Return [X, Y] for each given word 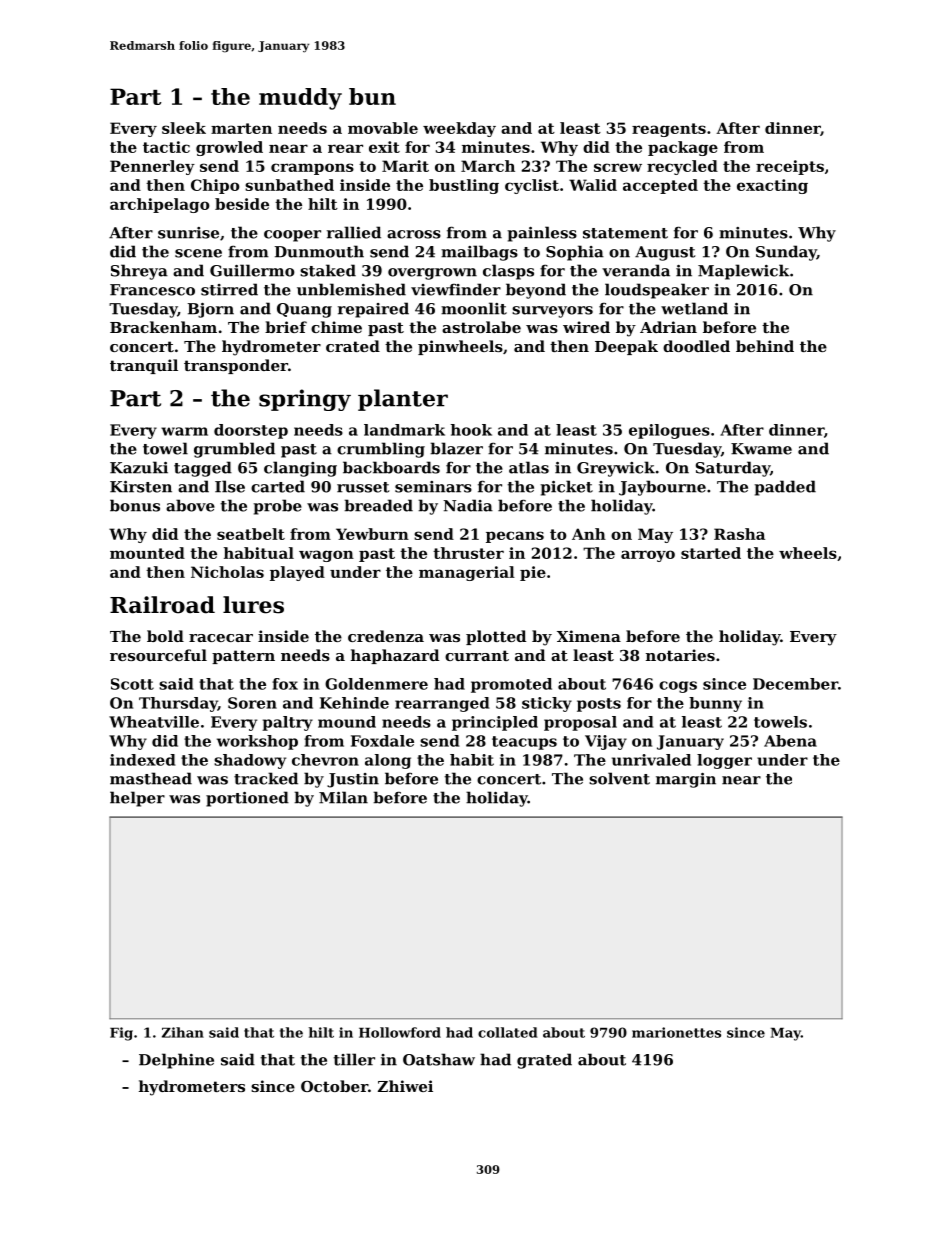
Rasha [739, 534]
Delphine [176, 1061]
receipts [790, 167]
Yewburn [372, 534]
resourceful [158, 655]
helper [137, 799]
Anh [589, 534]
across [414, 234]
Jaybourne [662, 488]
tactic [166, 147]
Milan [343, 797]
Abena [790, 741]
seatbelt [251, 534]
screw [618, 167]
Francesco [152, 290]
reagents [669, 130]
